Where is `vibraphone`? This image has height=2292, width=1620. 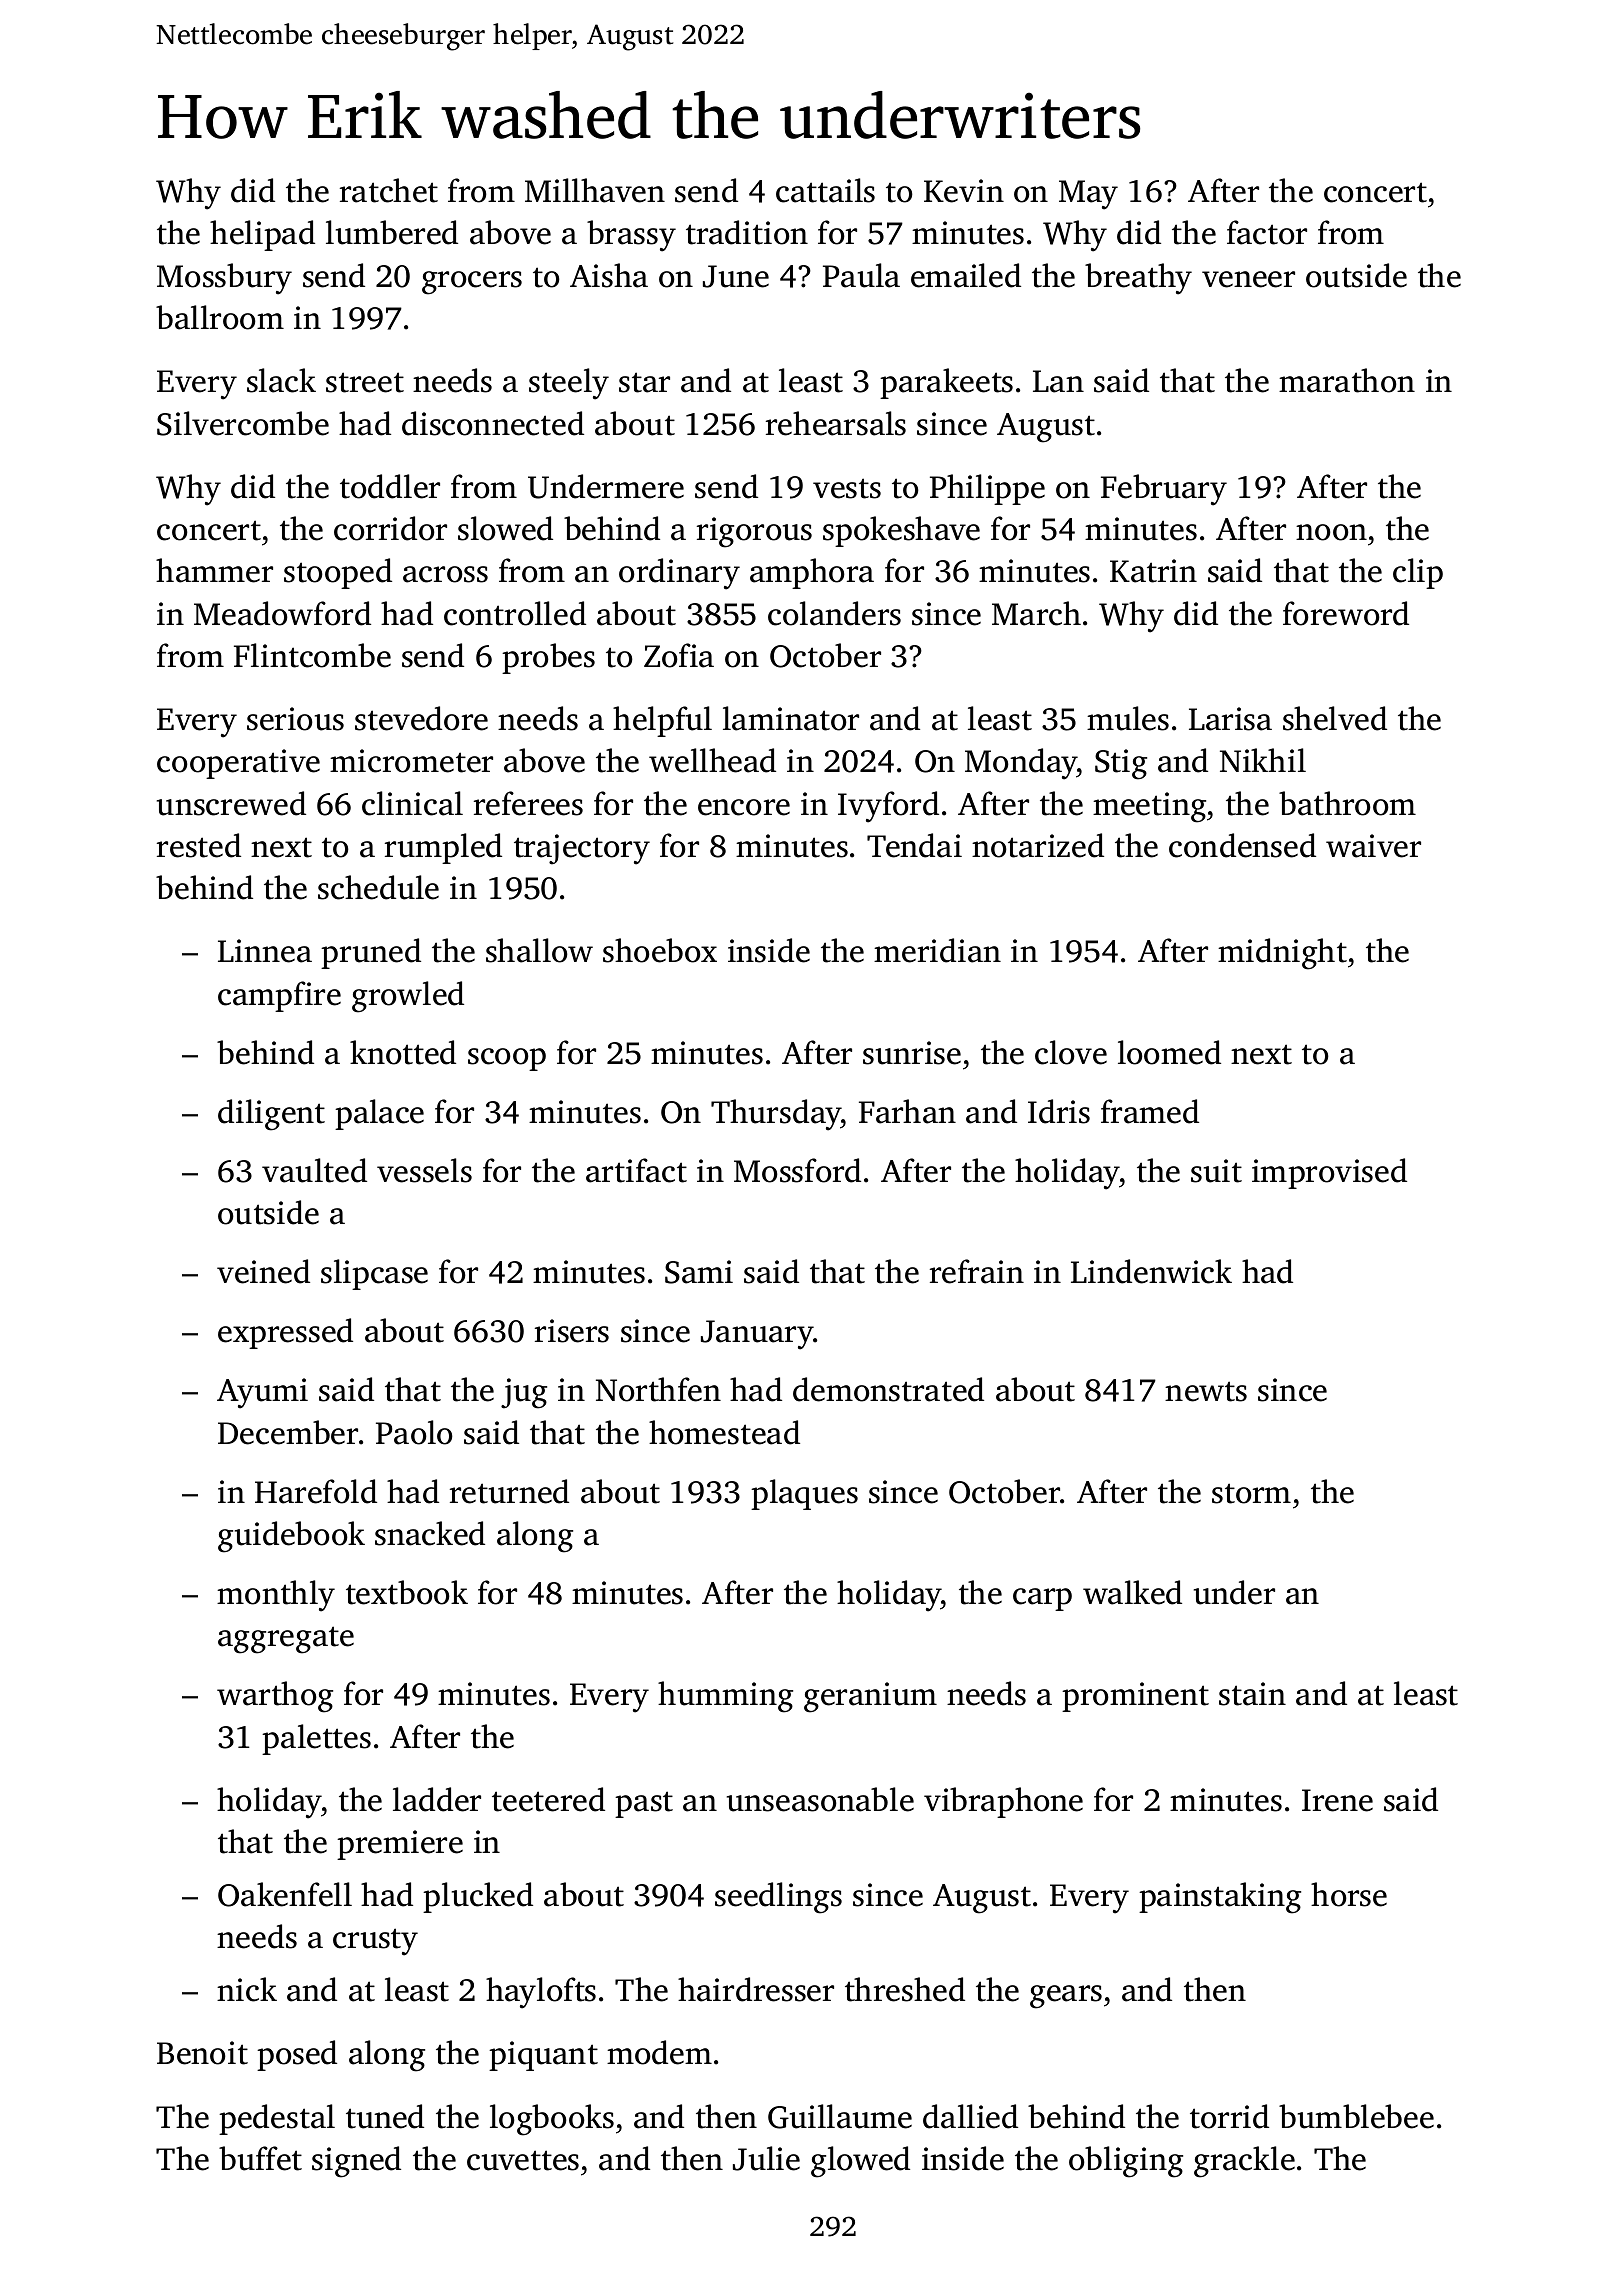
vibraphone is located at coordinates (1003, 1802).
